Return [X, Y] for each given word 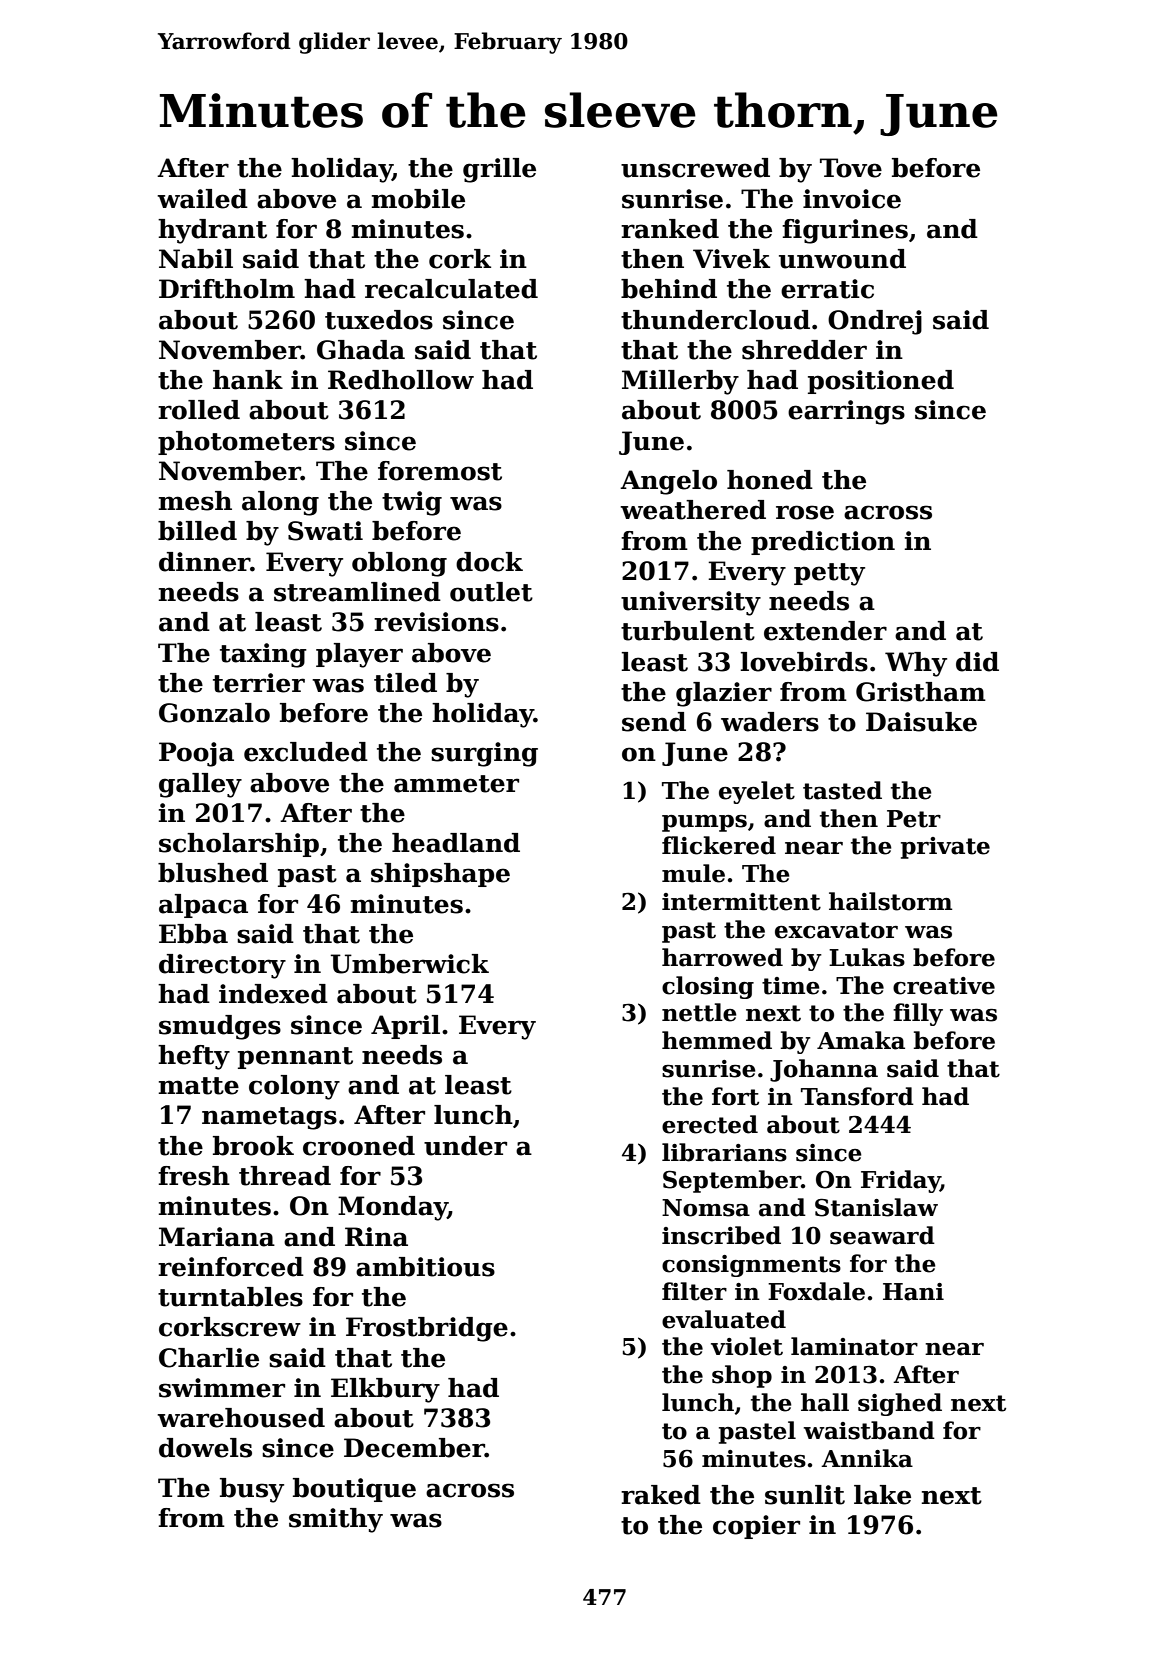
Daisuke [921, 722]
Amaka [861, 1040]
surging [484, 754]
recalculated [451, 289]
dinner [204, 562]
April [405, 1027]
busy [252, 1490]
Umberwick [410, 964]
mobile [418, 199]
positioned [881, 382]
